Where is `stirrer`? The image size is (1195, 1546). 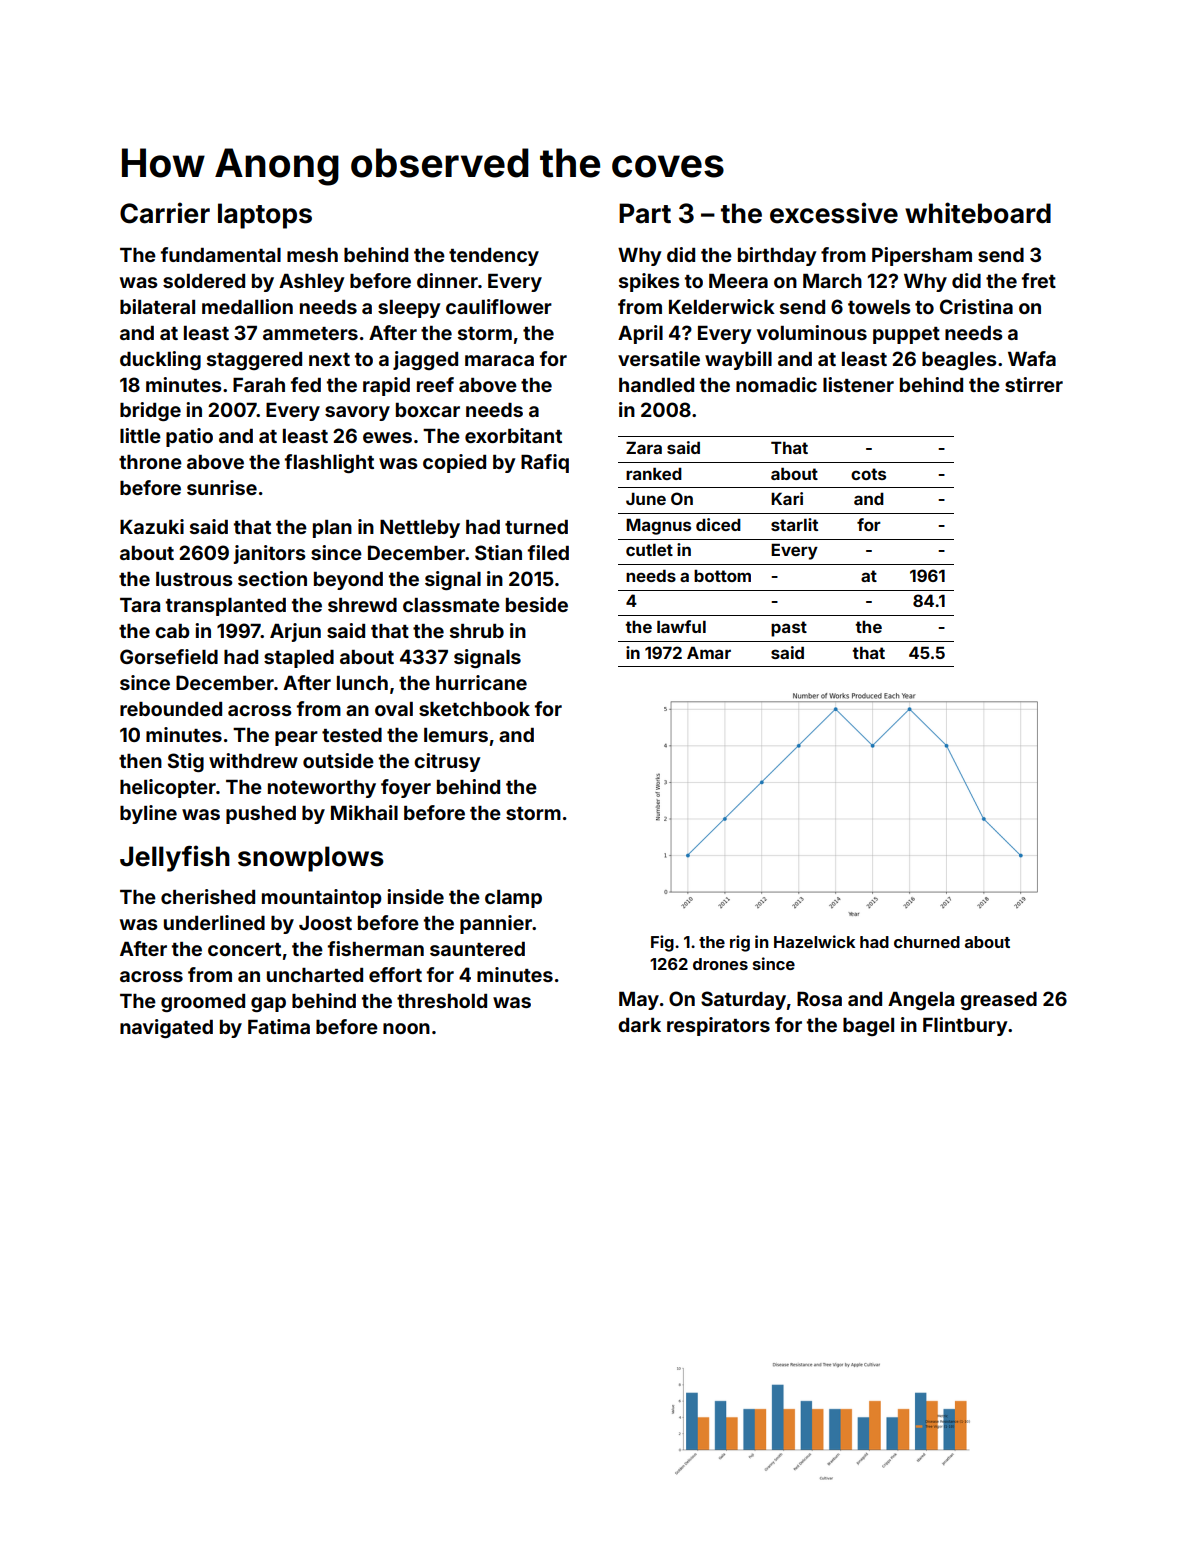 stirrer is located at coordinates (1034, 384).
